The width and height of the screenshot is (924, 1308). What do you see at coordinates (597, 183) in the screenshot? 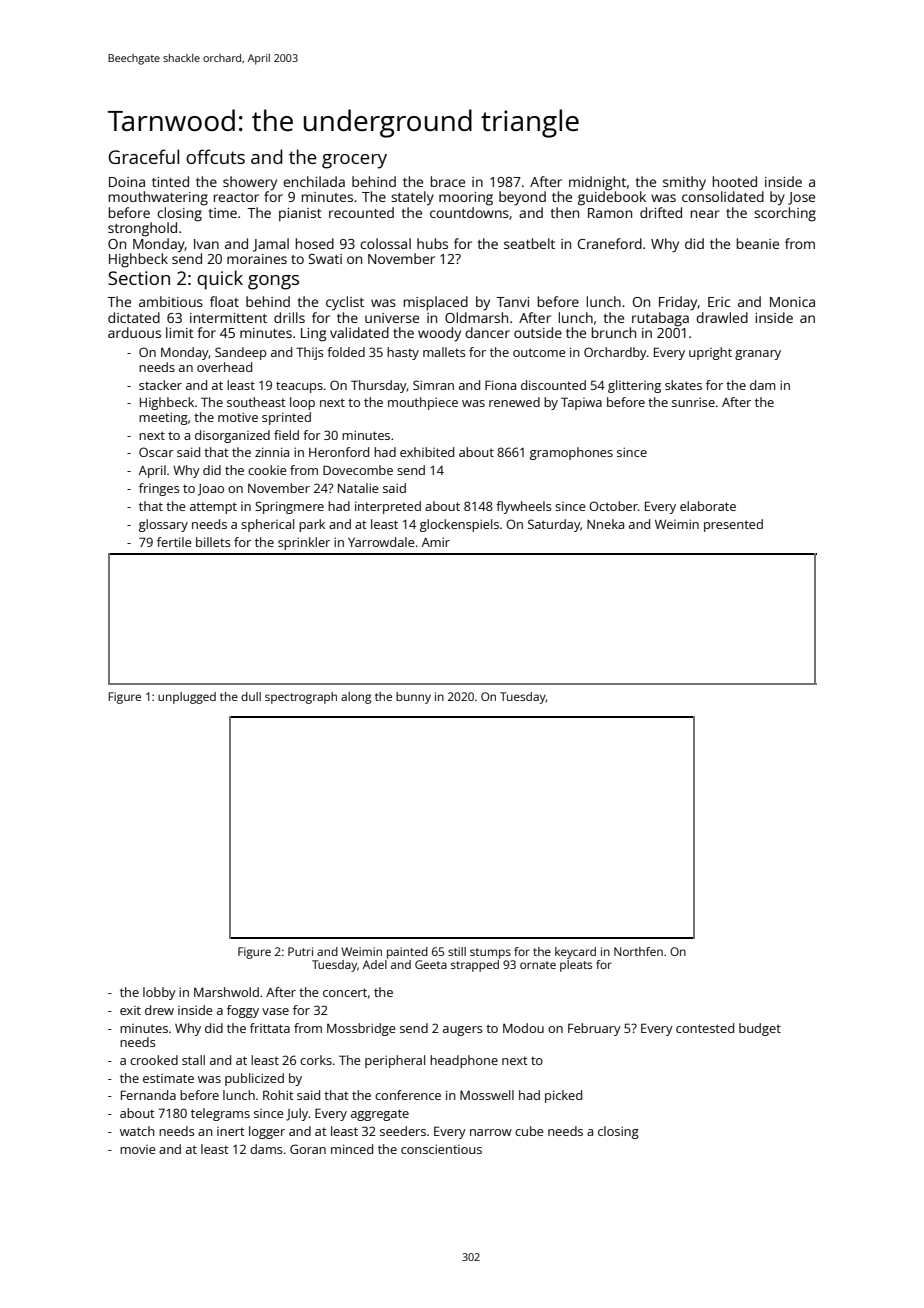
I see `midnight` at bounding box center [597, 183].
